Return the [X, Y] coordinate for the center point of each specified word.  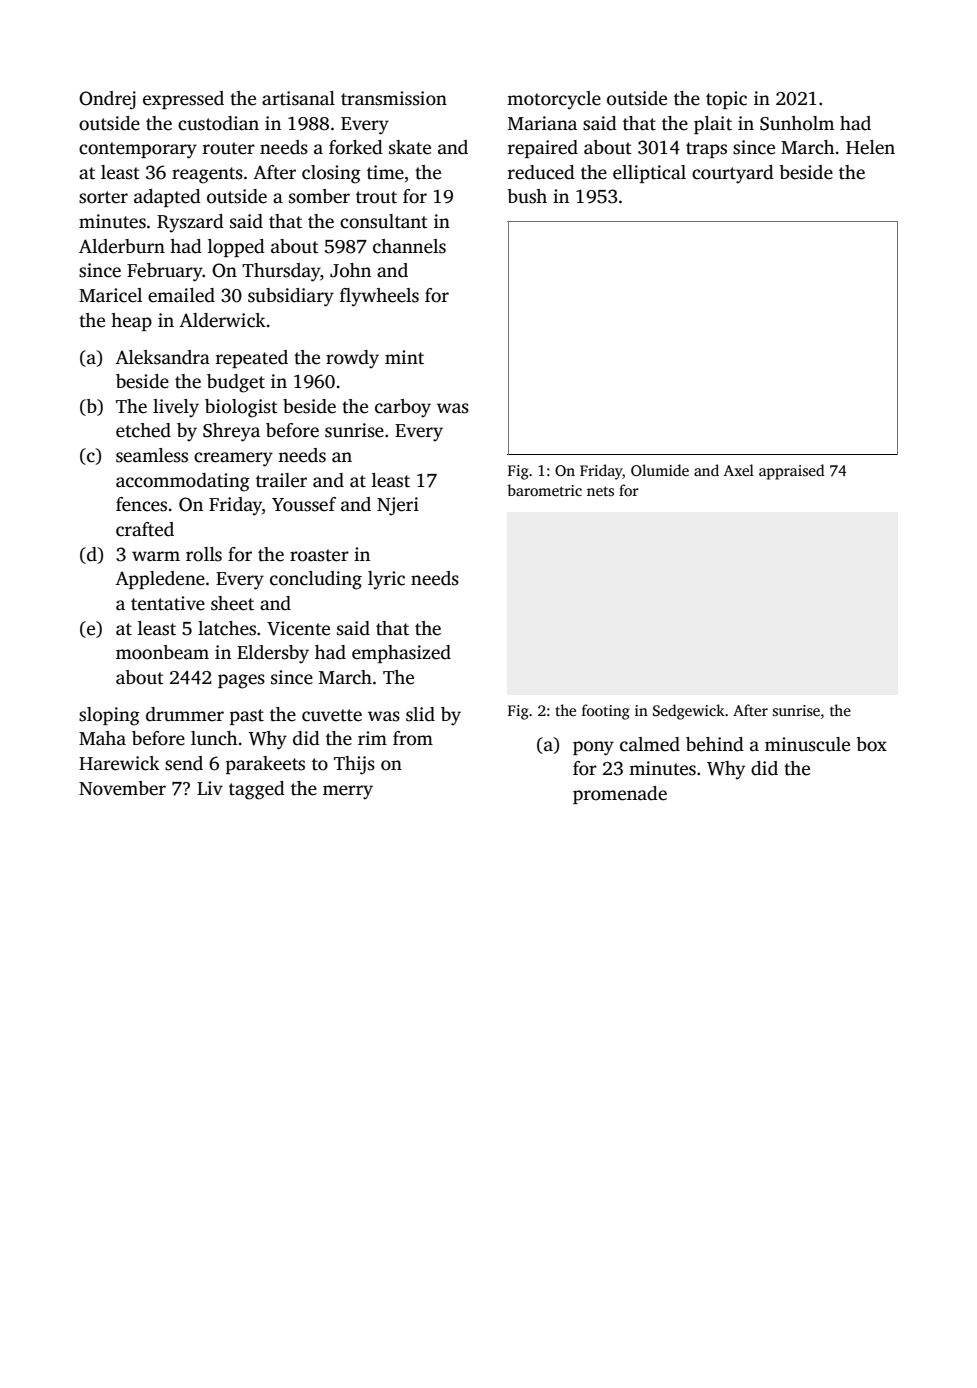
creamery [233, 459]
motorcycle [554, 100]
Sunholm [797, 123]
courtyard [733, 174]
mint [404, 357]
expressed [183, 100]
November [122, 788]
